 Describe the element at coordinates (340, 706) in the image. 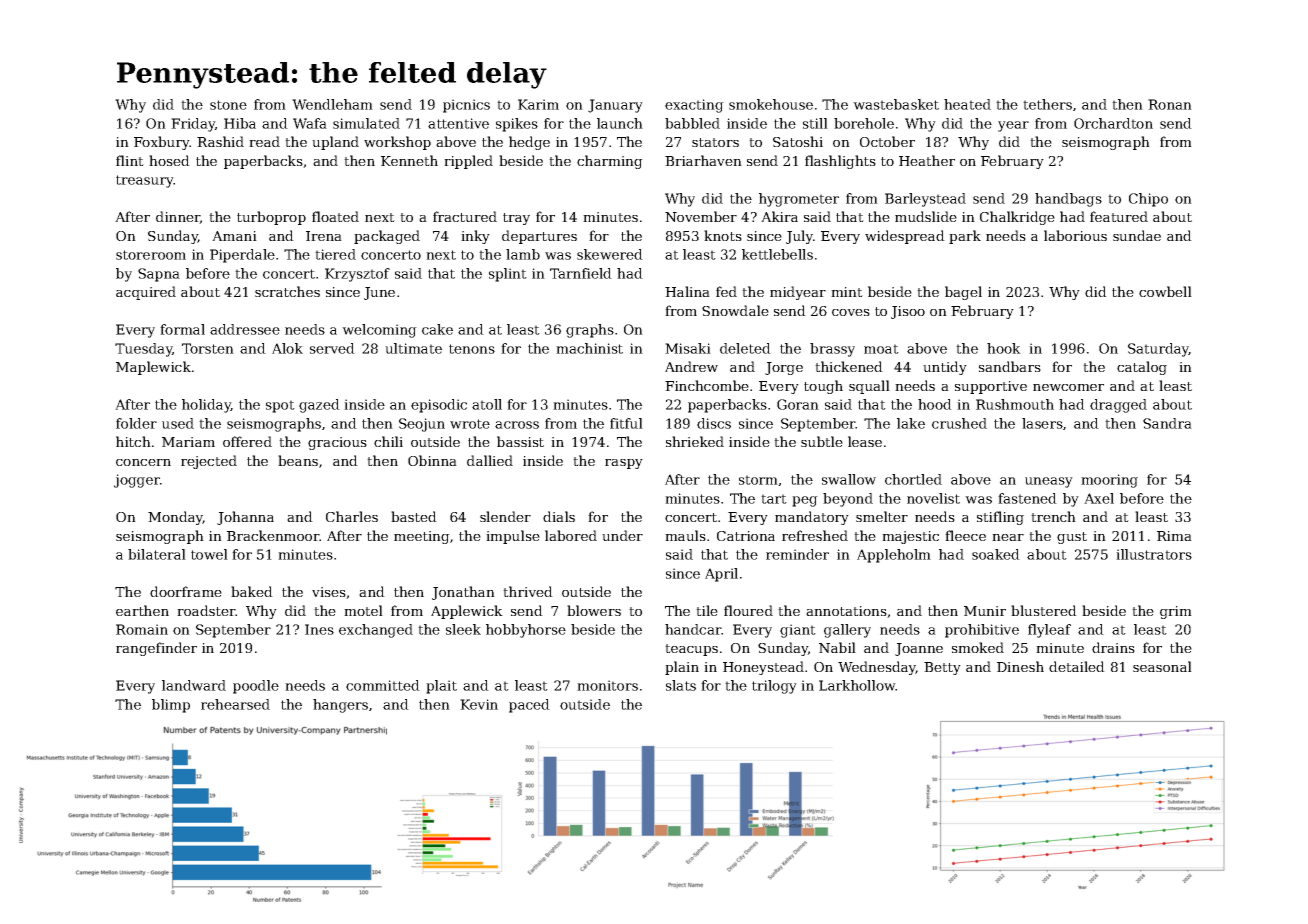

I see `hangers` at that location.
